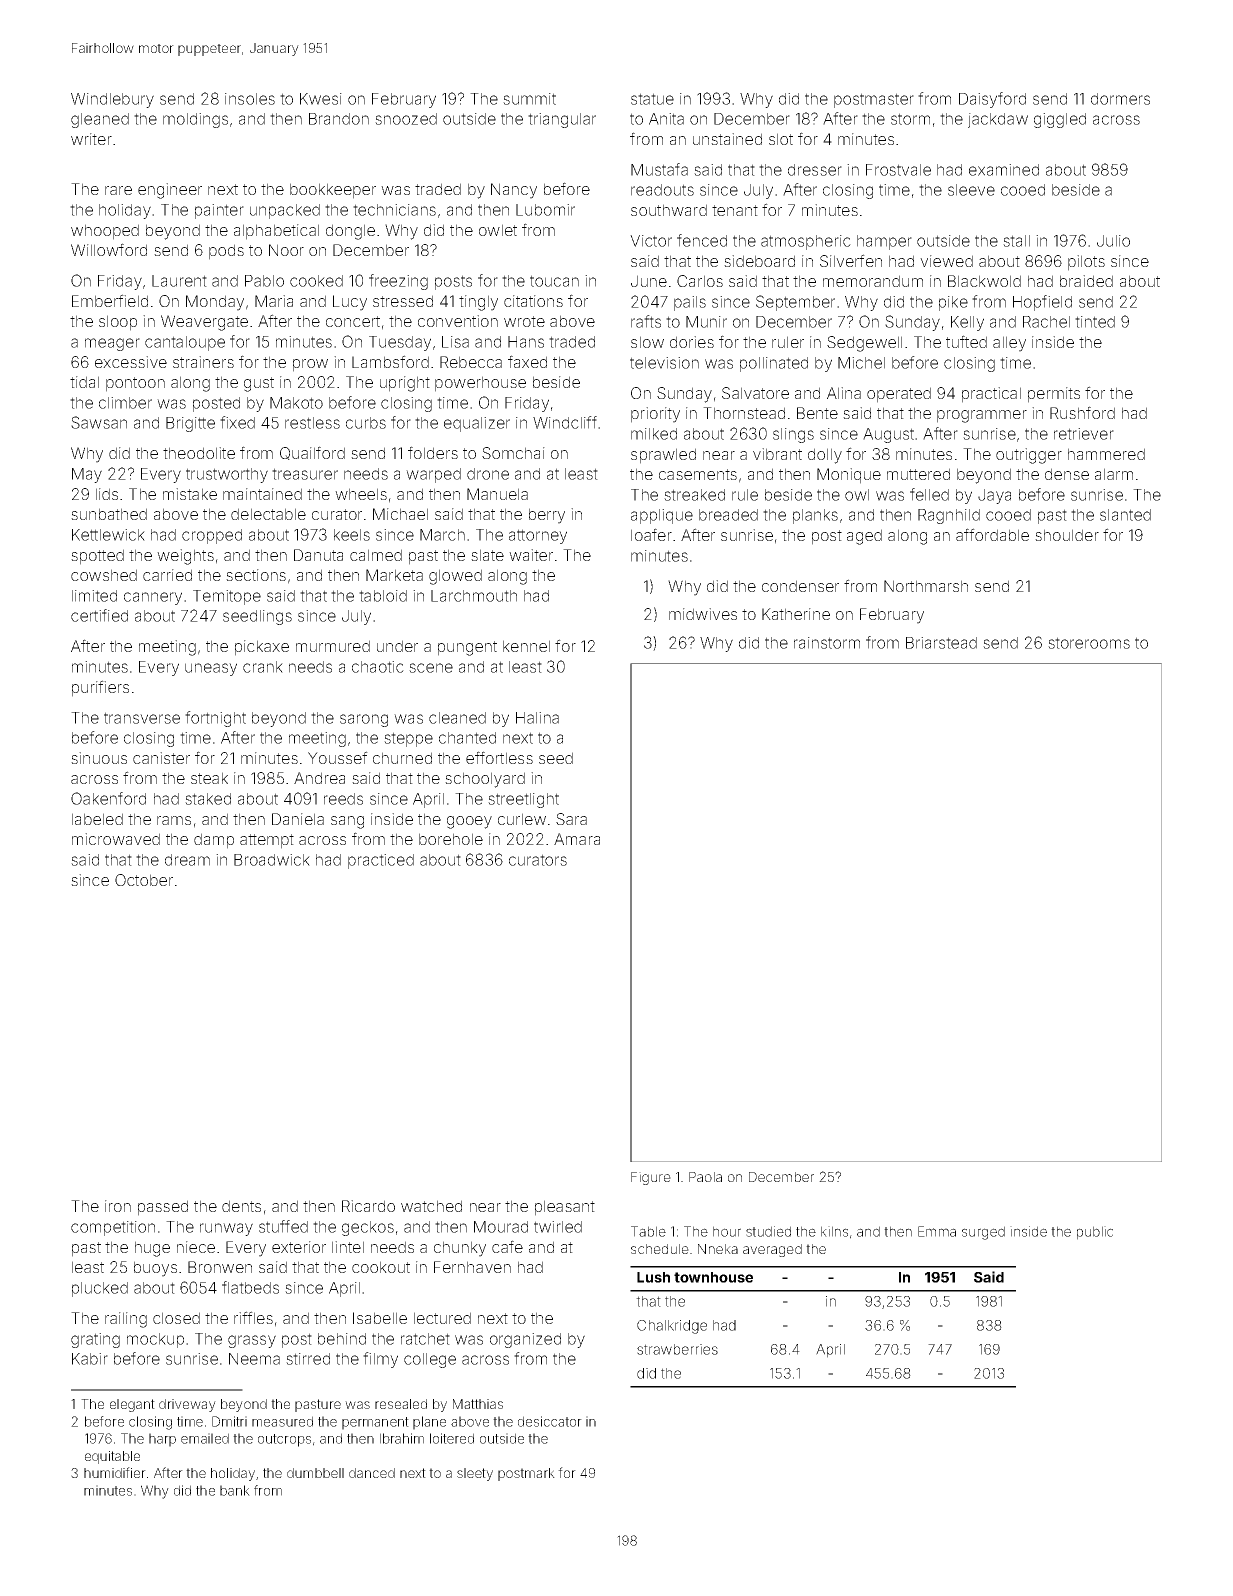 The height and width of the screenshot is (1596, 1233). I want to click on Windlebury, so click(112, 100).
